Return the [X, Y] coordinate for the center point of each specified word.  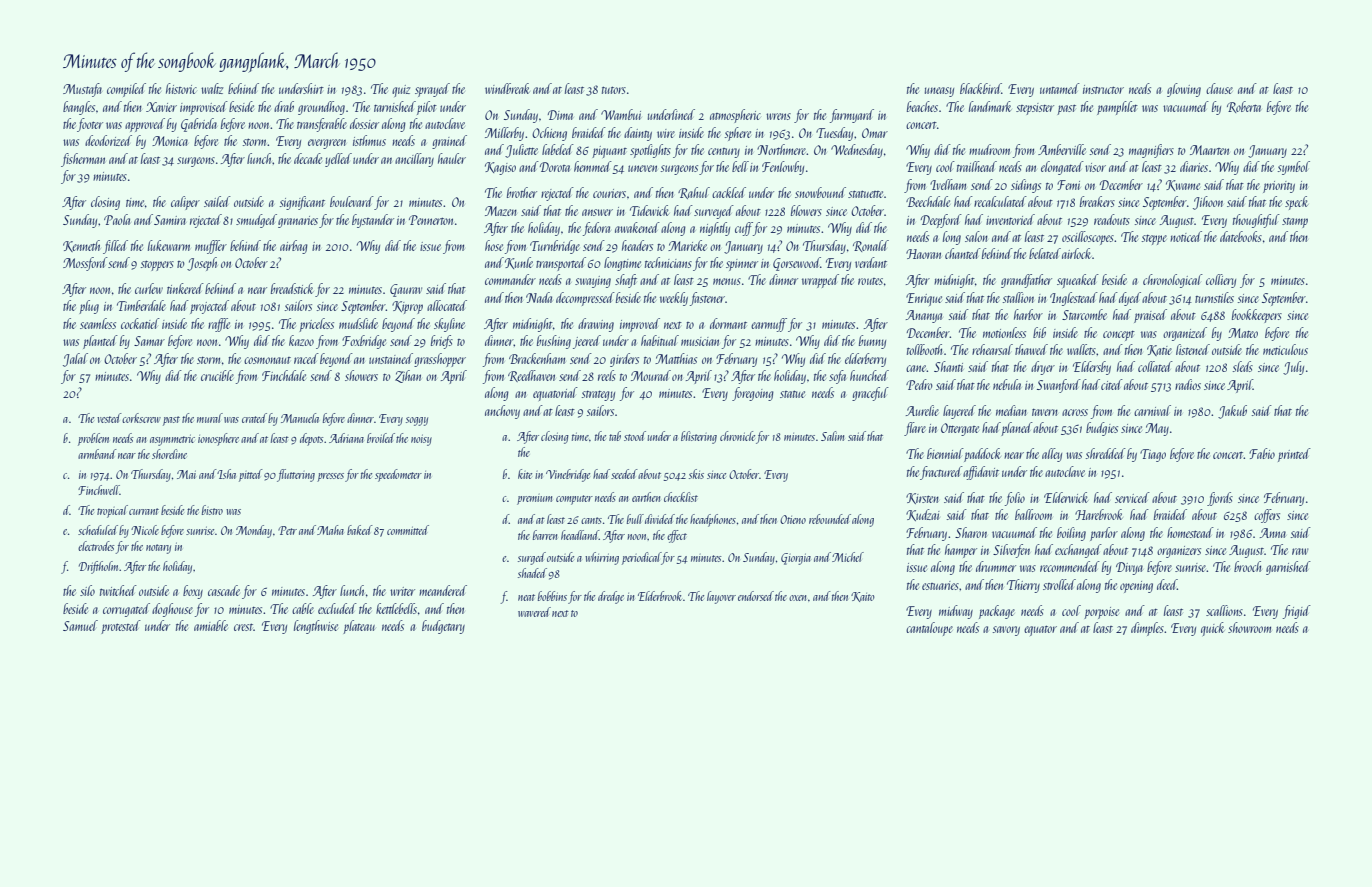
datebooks [1241, 236]
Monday [254, 531]
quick [1213, 629]
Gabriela [199, 125]
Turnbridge [555, 247]
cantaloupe [929, 629]
